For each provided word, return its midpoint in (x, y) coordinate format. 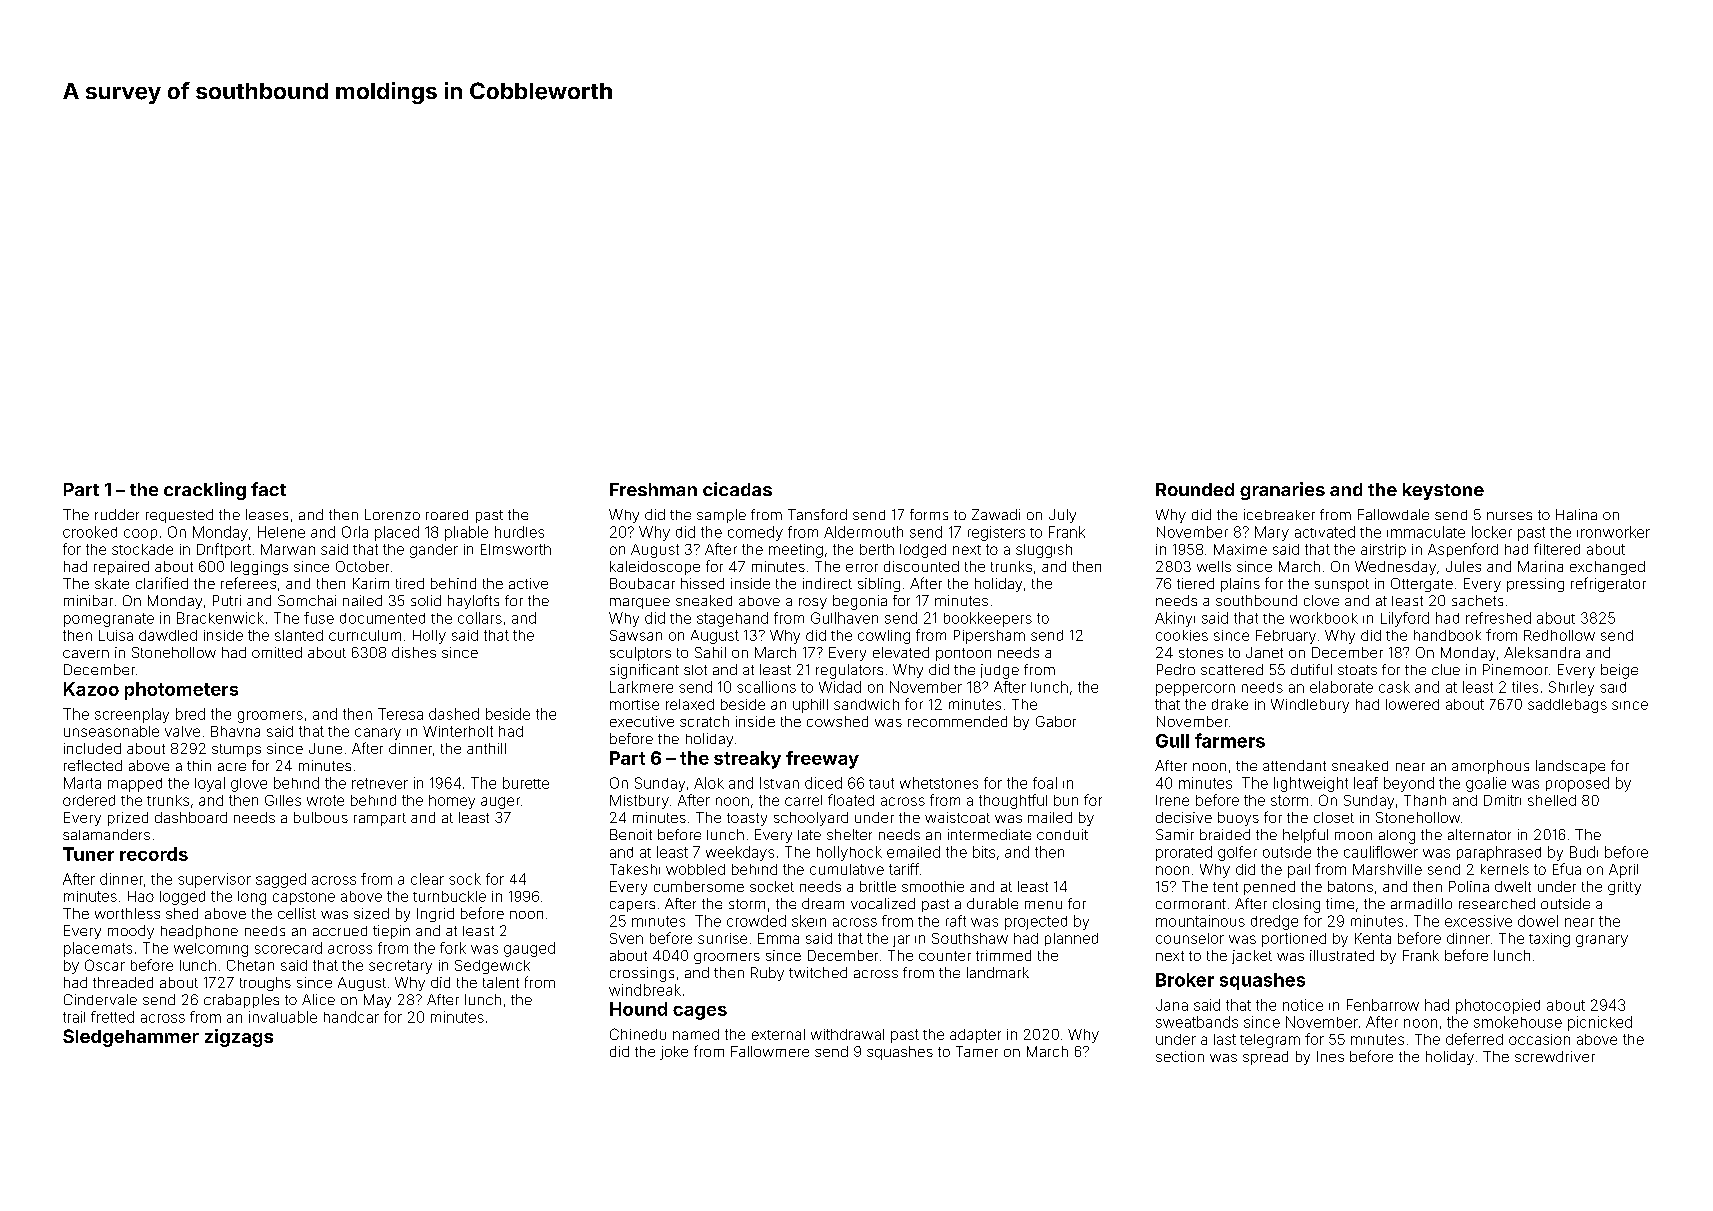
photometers (181, 691)
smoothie (933, 886)
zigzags (239, 1038)
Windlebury (1310, 706)
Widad (840, 687)
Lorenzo (392, 514)
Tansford (817, 514)
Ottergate (1422, 585)
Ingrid (435, 915)
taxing (1549, 940)
